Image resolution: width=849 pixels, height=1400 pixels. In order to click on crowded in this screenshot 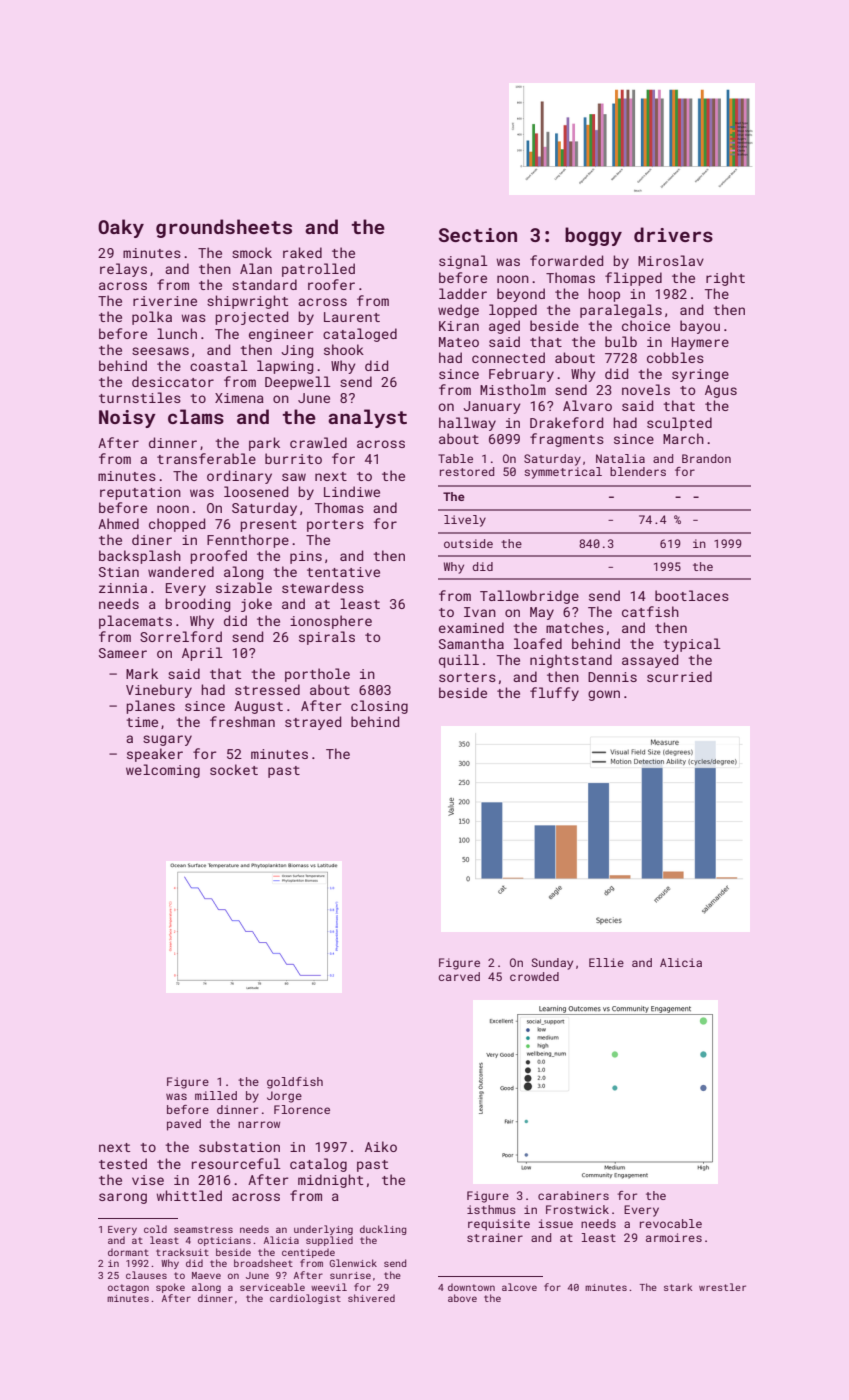, I will do `click(534, 976)`.
